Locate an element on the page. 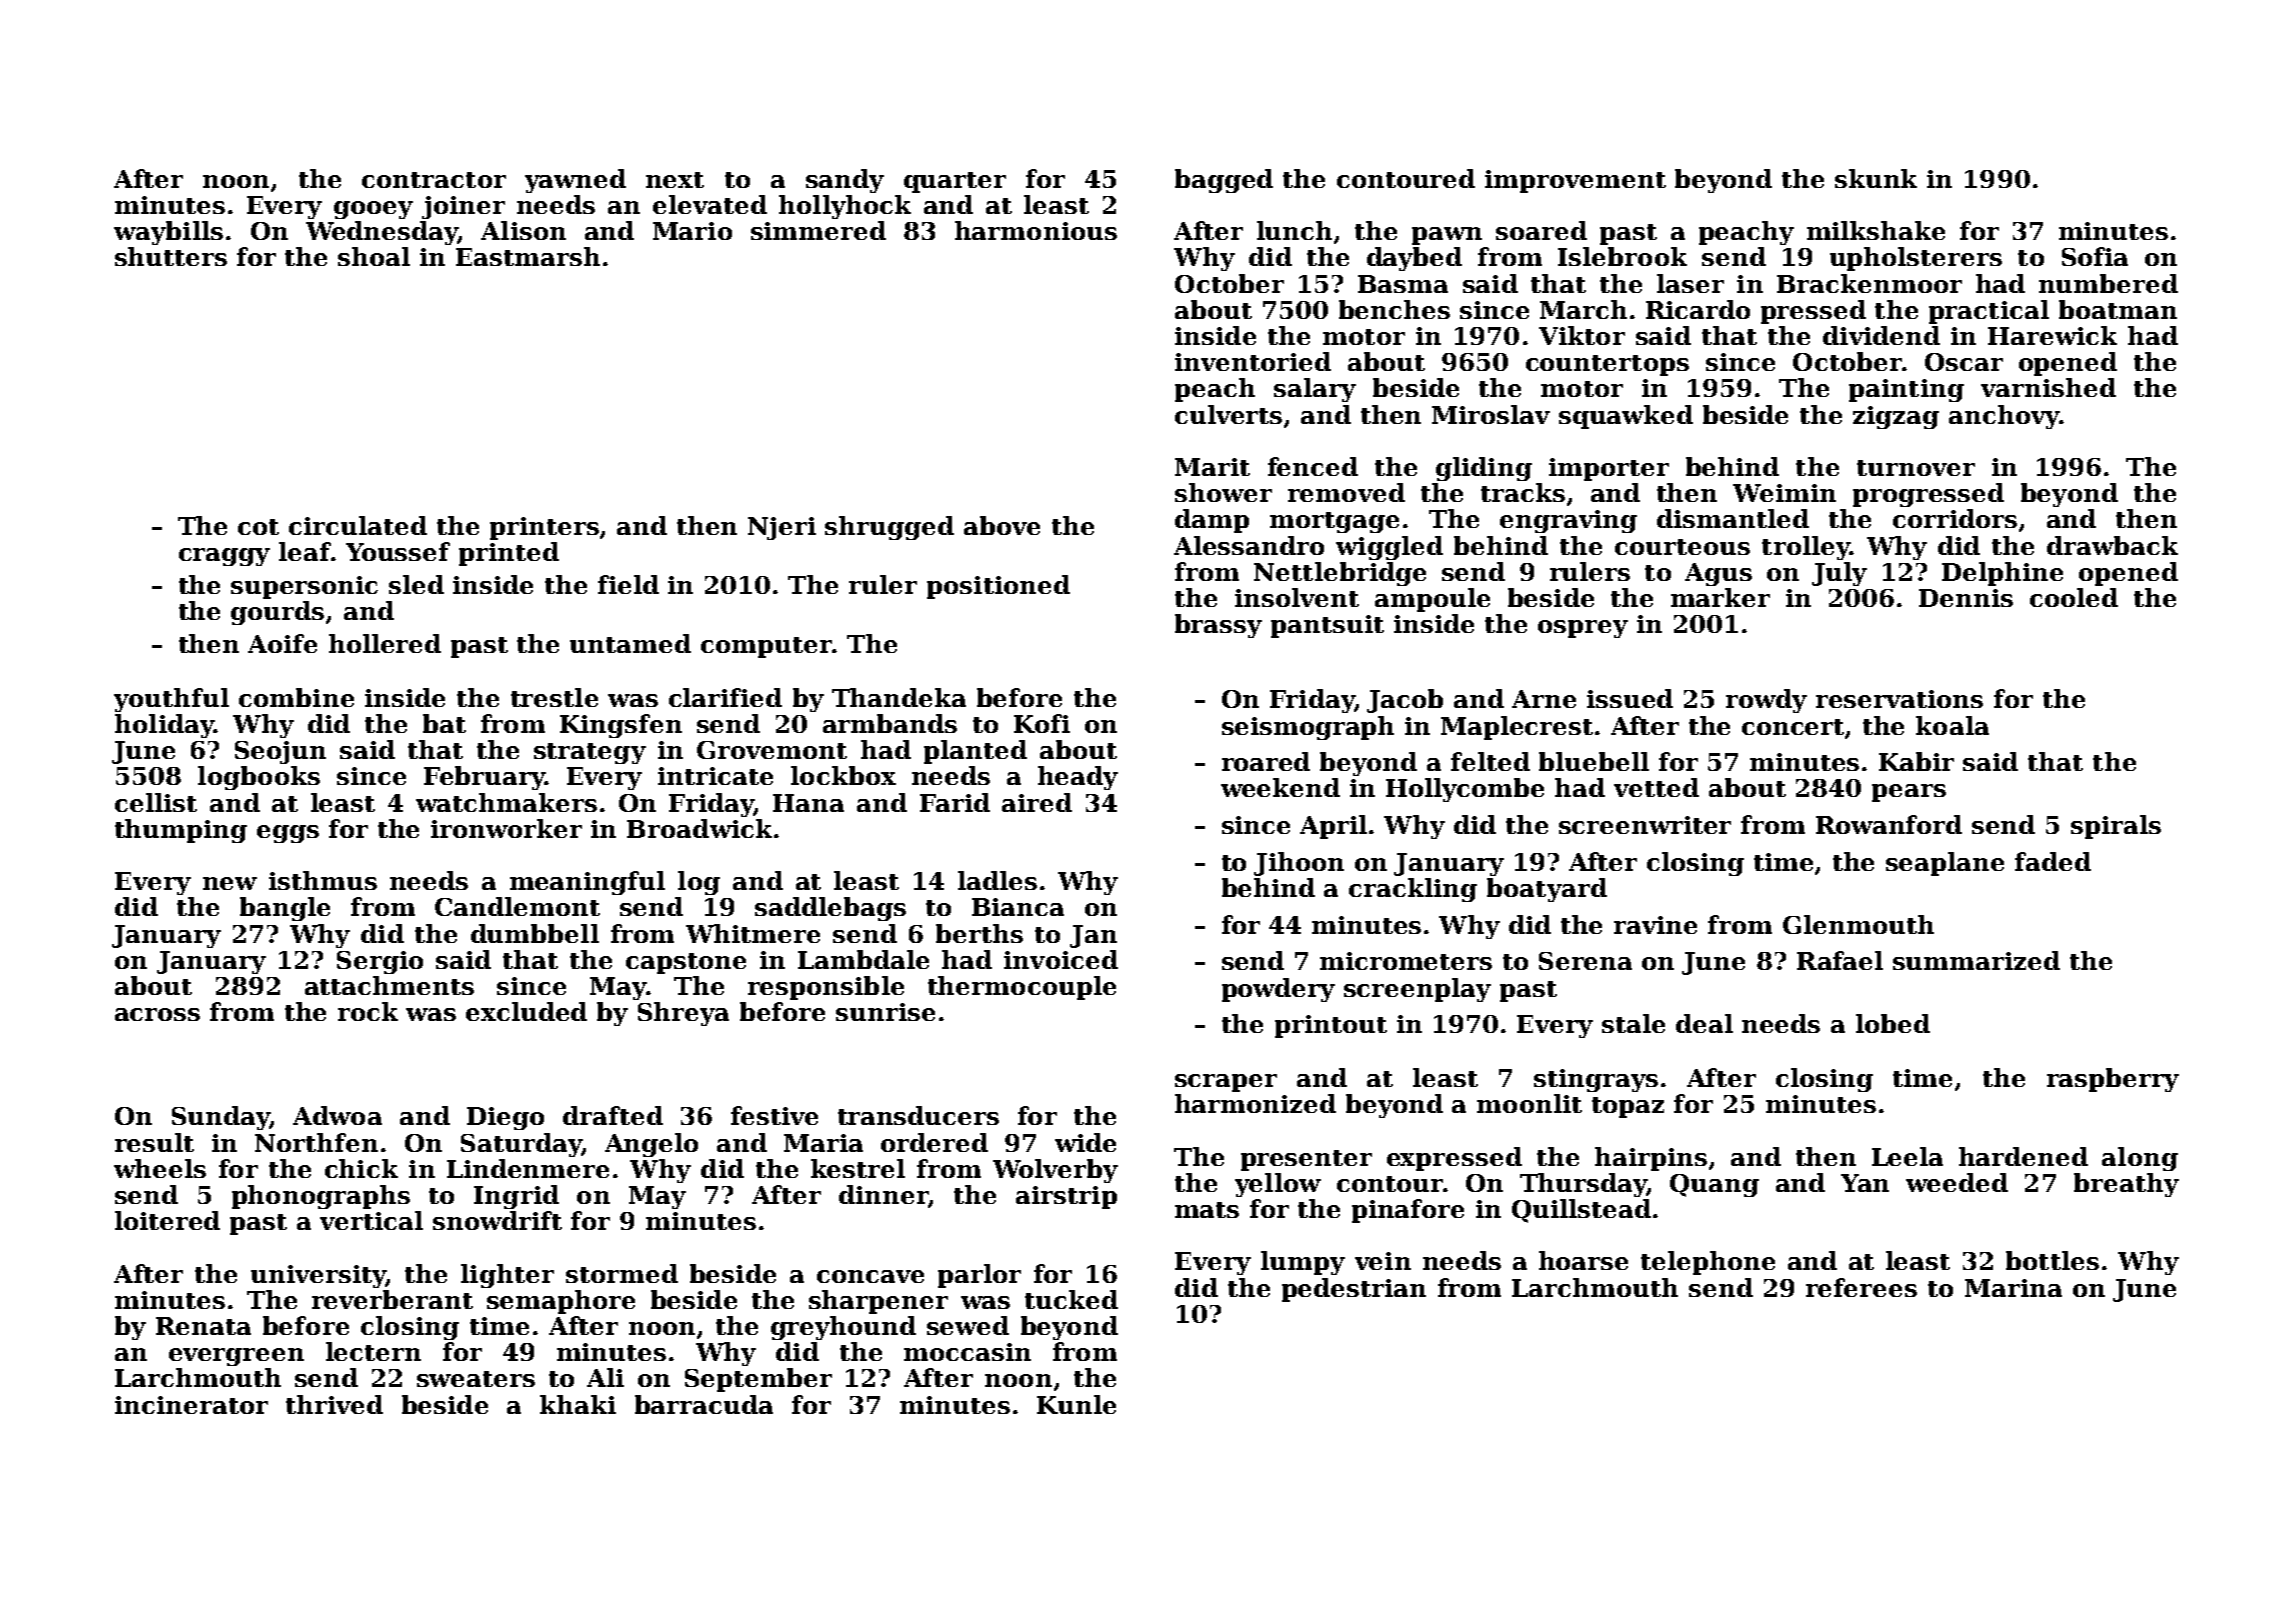  saddlebags is located at coordinates (830, 909).
